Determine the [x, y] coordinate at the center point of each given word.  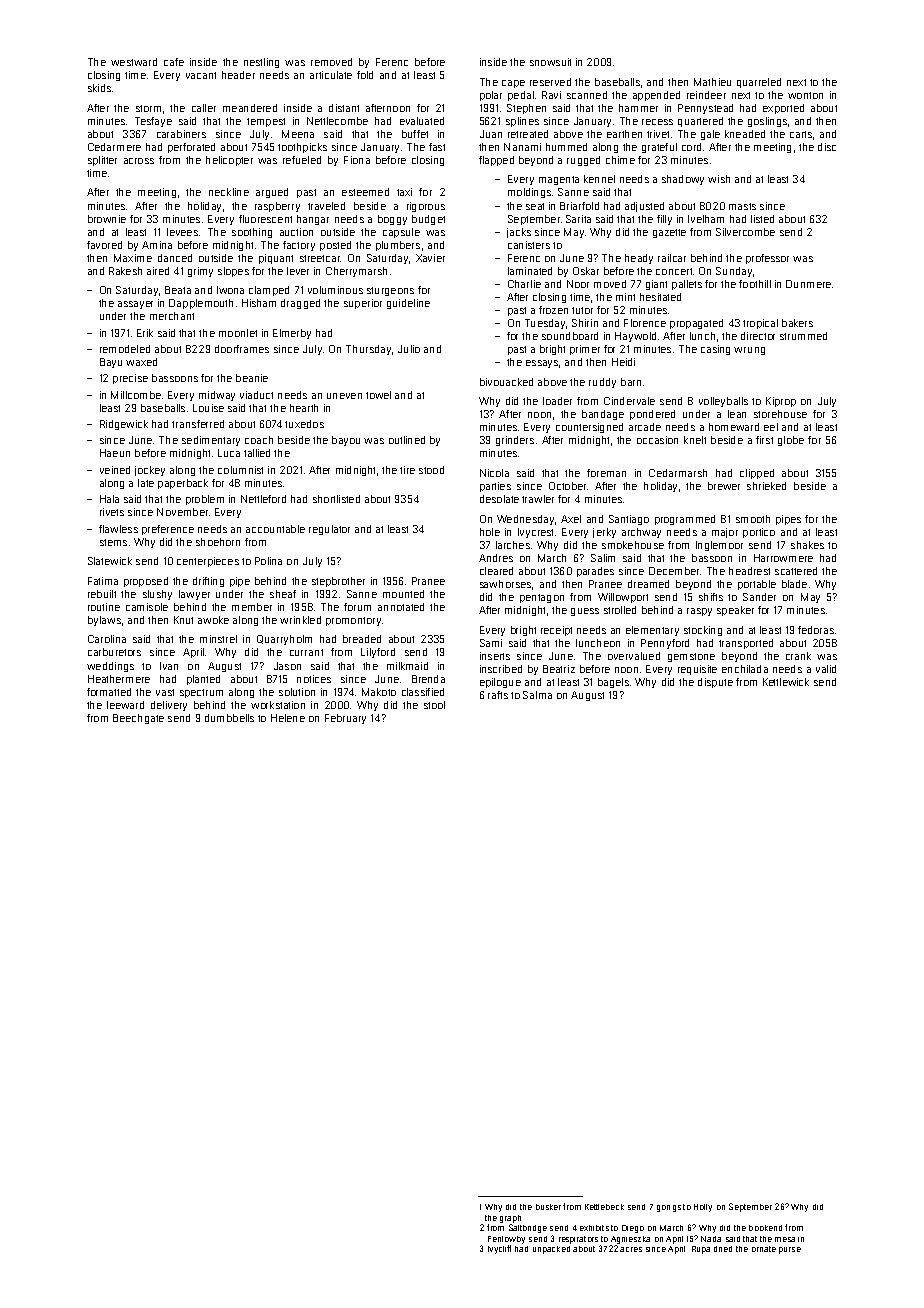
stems [113, 542]
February [345, 719]
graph [510, 1219]
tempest [266, 122]
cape [513, 84]
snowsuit [550, 62]
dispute [715, 683]
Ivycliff [499, 1249]
